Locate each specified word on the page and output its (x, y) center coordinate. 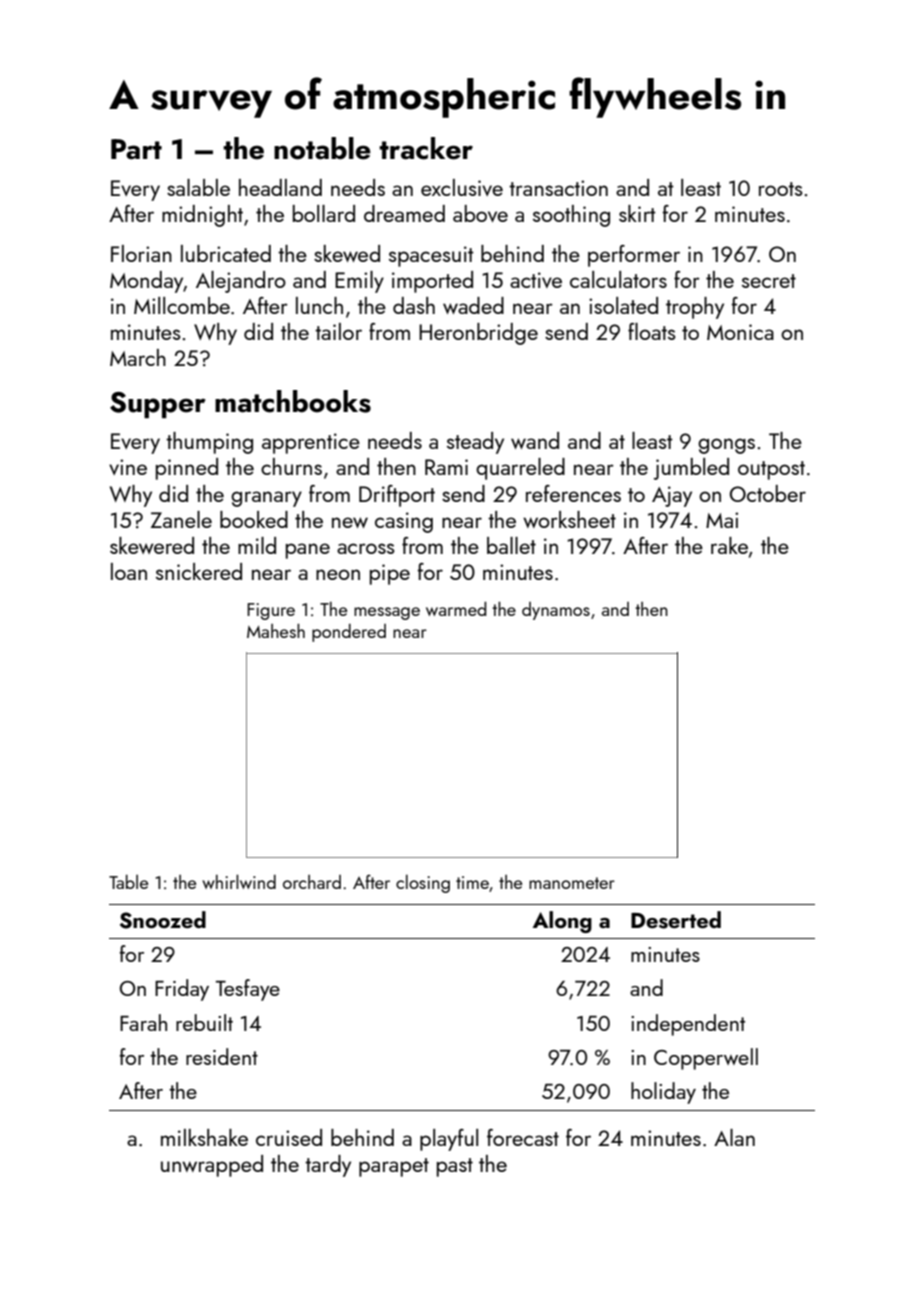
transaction (558, 188)
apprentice (311, 443)
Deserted (676, 920)
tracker (426, 148)
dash (414, 305)
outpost (771, 470)
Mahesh (276, 631)
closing (423, 883)
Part (136, 149)
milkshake (204, 1137)
